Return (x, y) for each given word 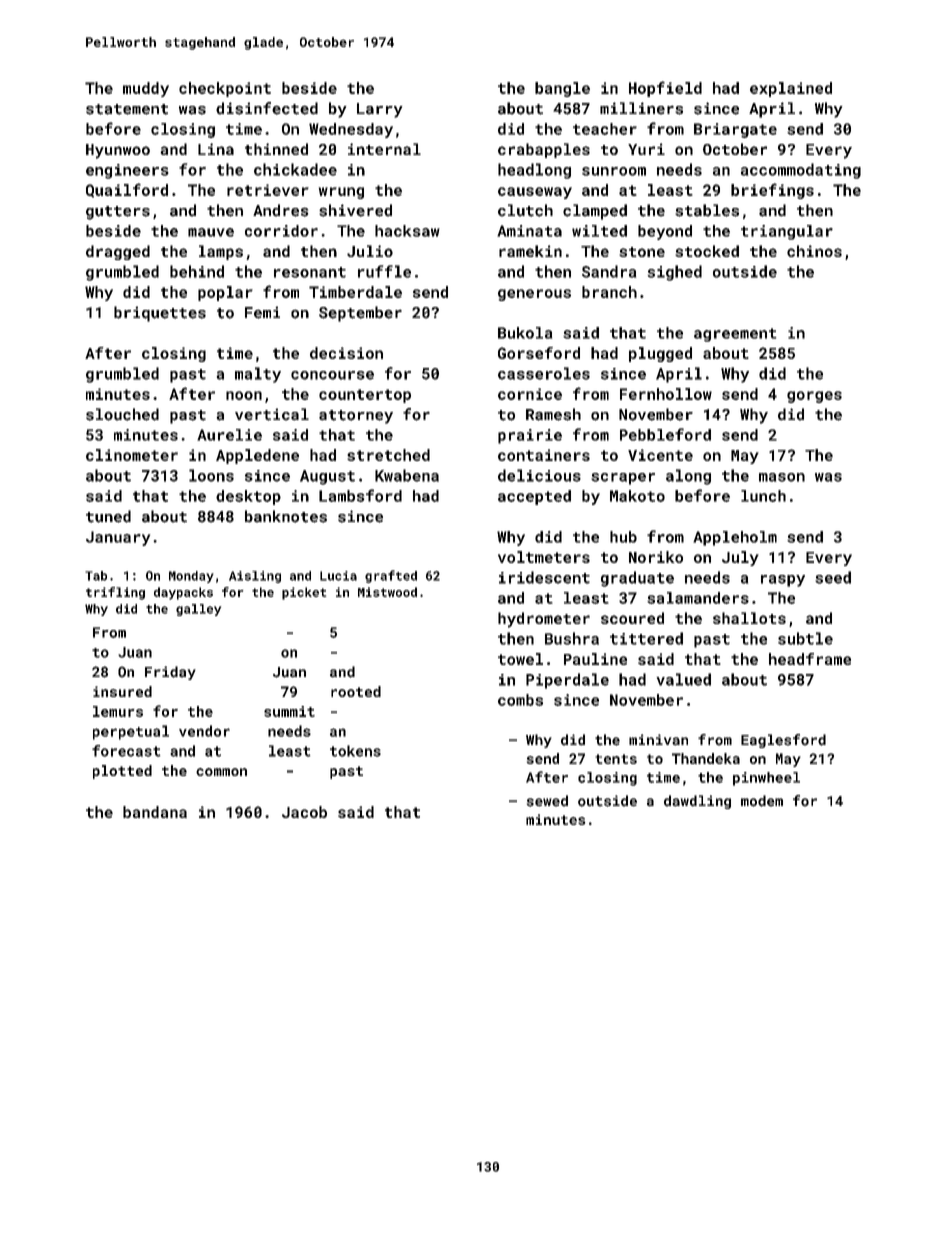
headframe (810, 659)
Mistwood (387, 592)
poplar (225, 293)
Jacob (304, 812)
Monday (191, 577)
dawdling (697, 802)
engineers (127, 171)
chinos (814, 251)
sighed (675, 273)
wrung (341, 193)
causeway (535, 193)
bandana (155, 812)
